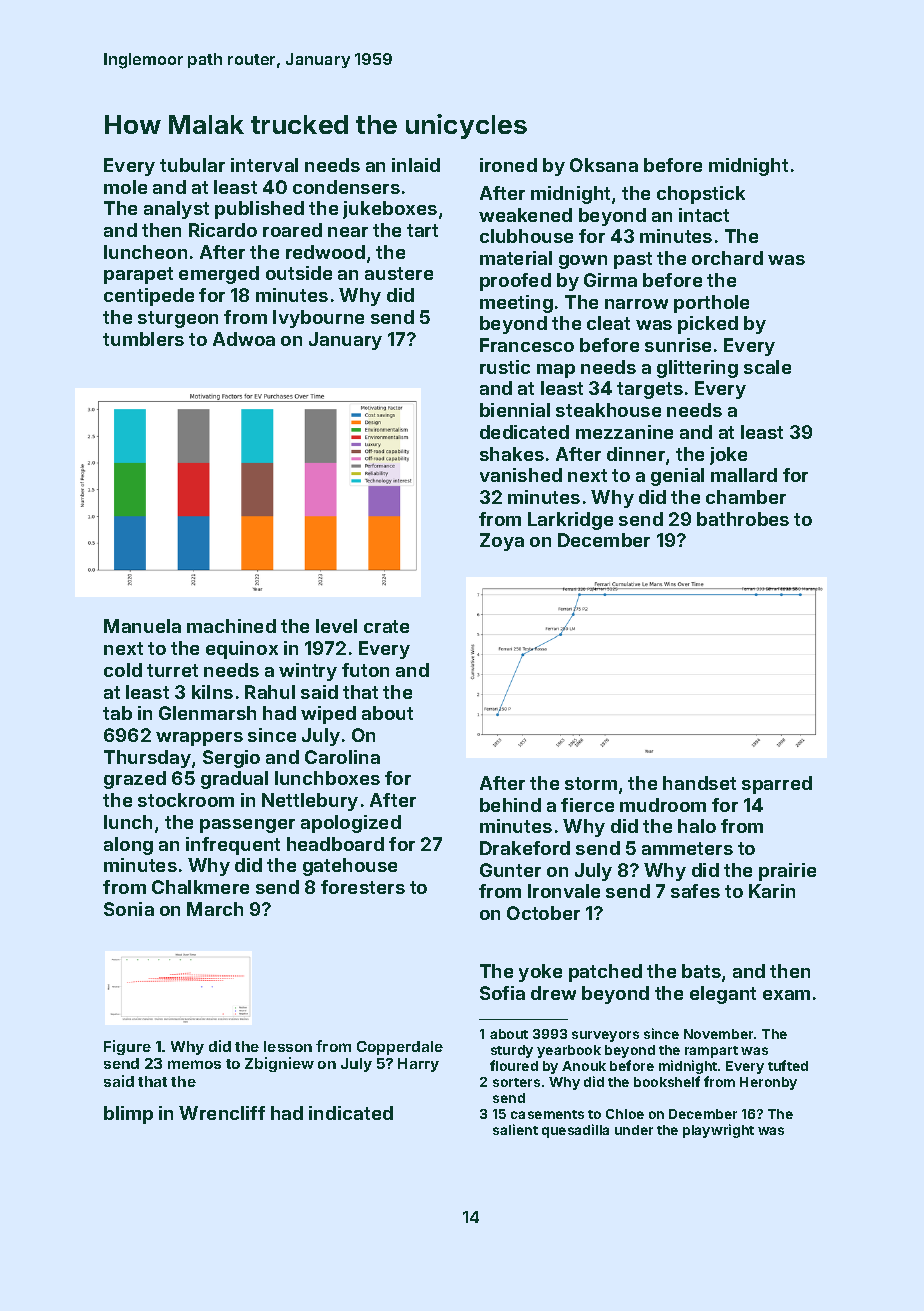 The height and width of the image is (1311, 924). Describe the element at coordinates (400, 1048) in the image. I see `Copperdale` at that location.
